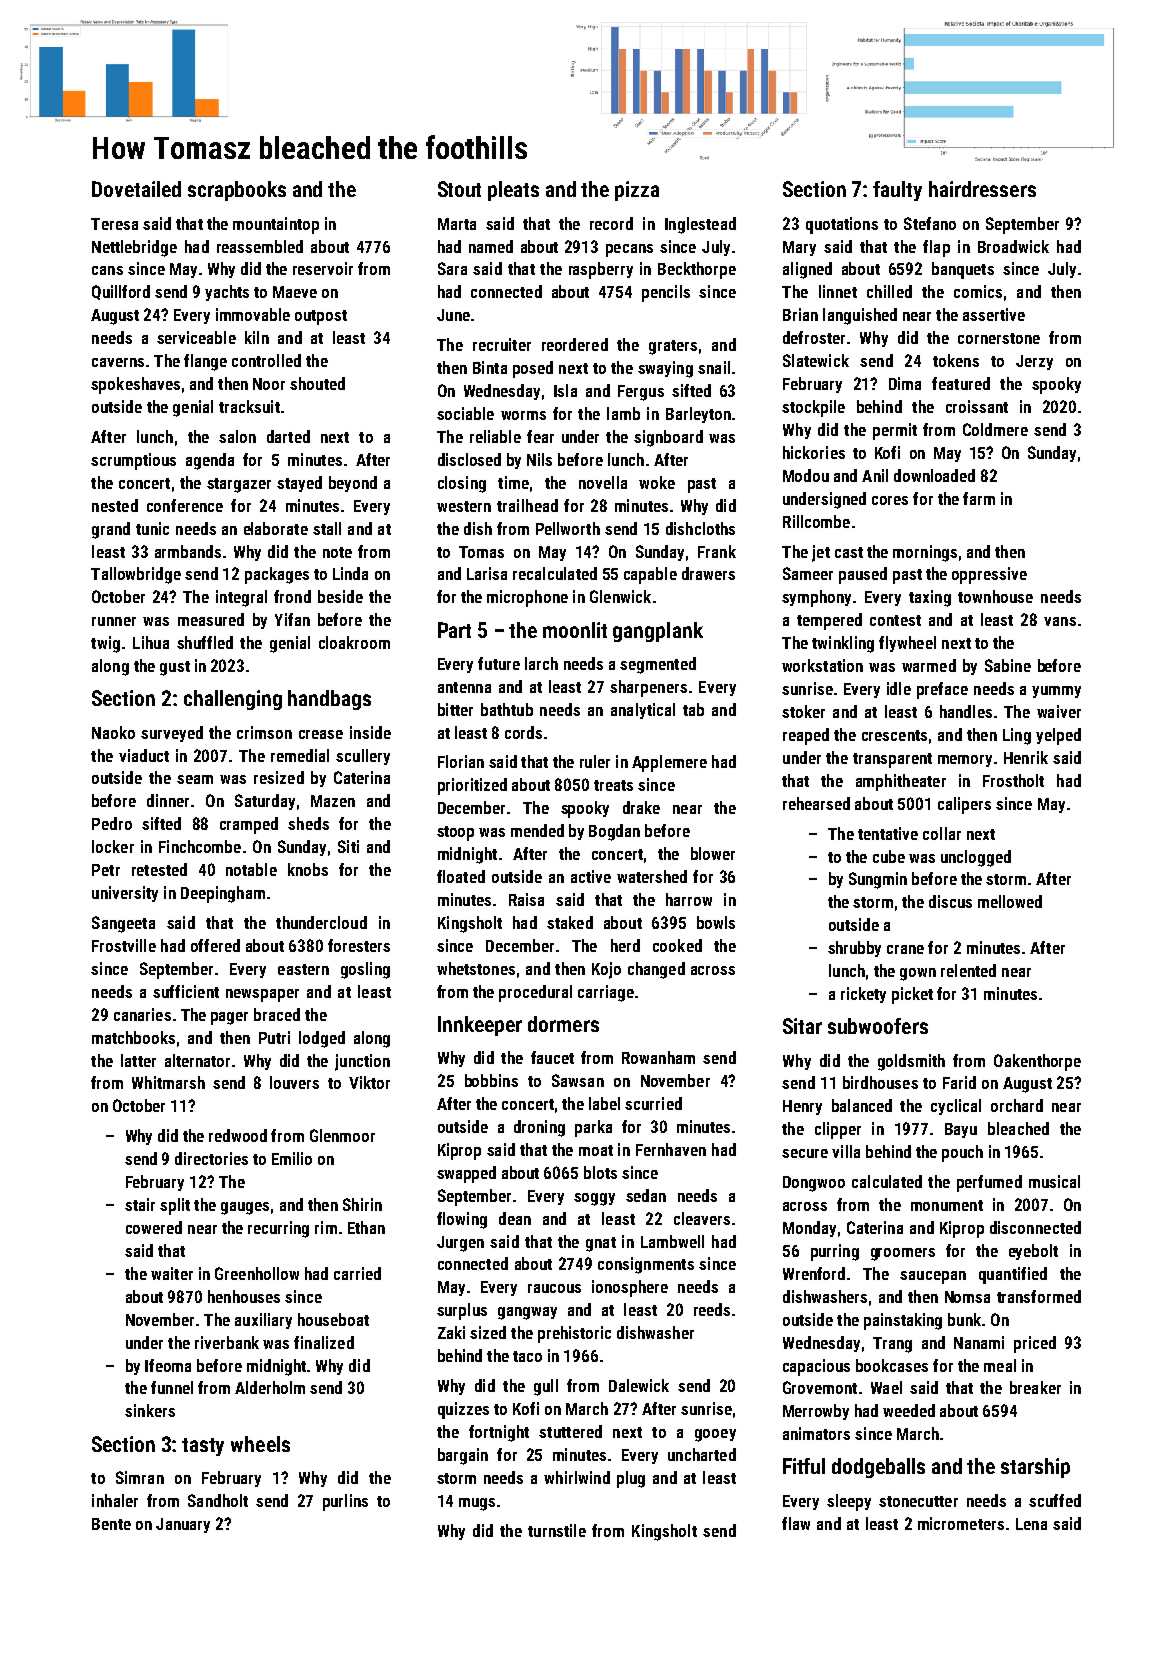 This page has height=1659, width=1173. I want to click on scrapbooks, so click(237, 191).
